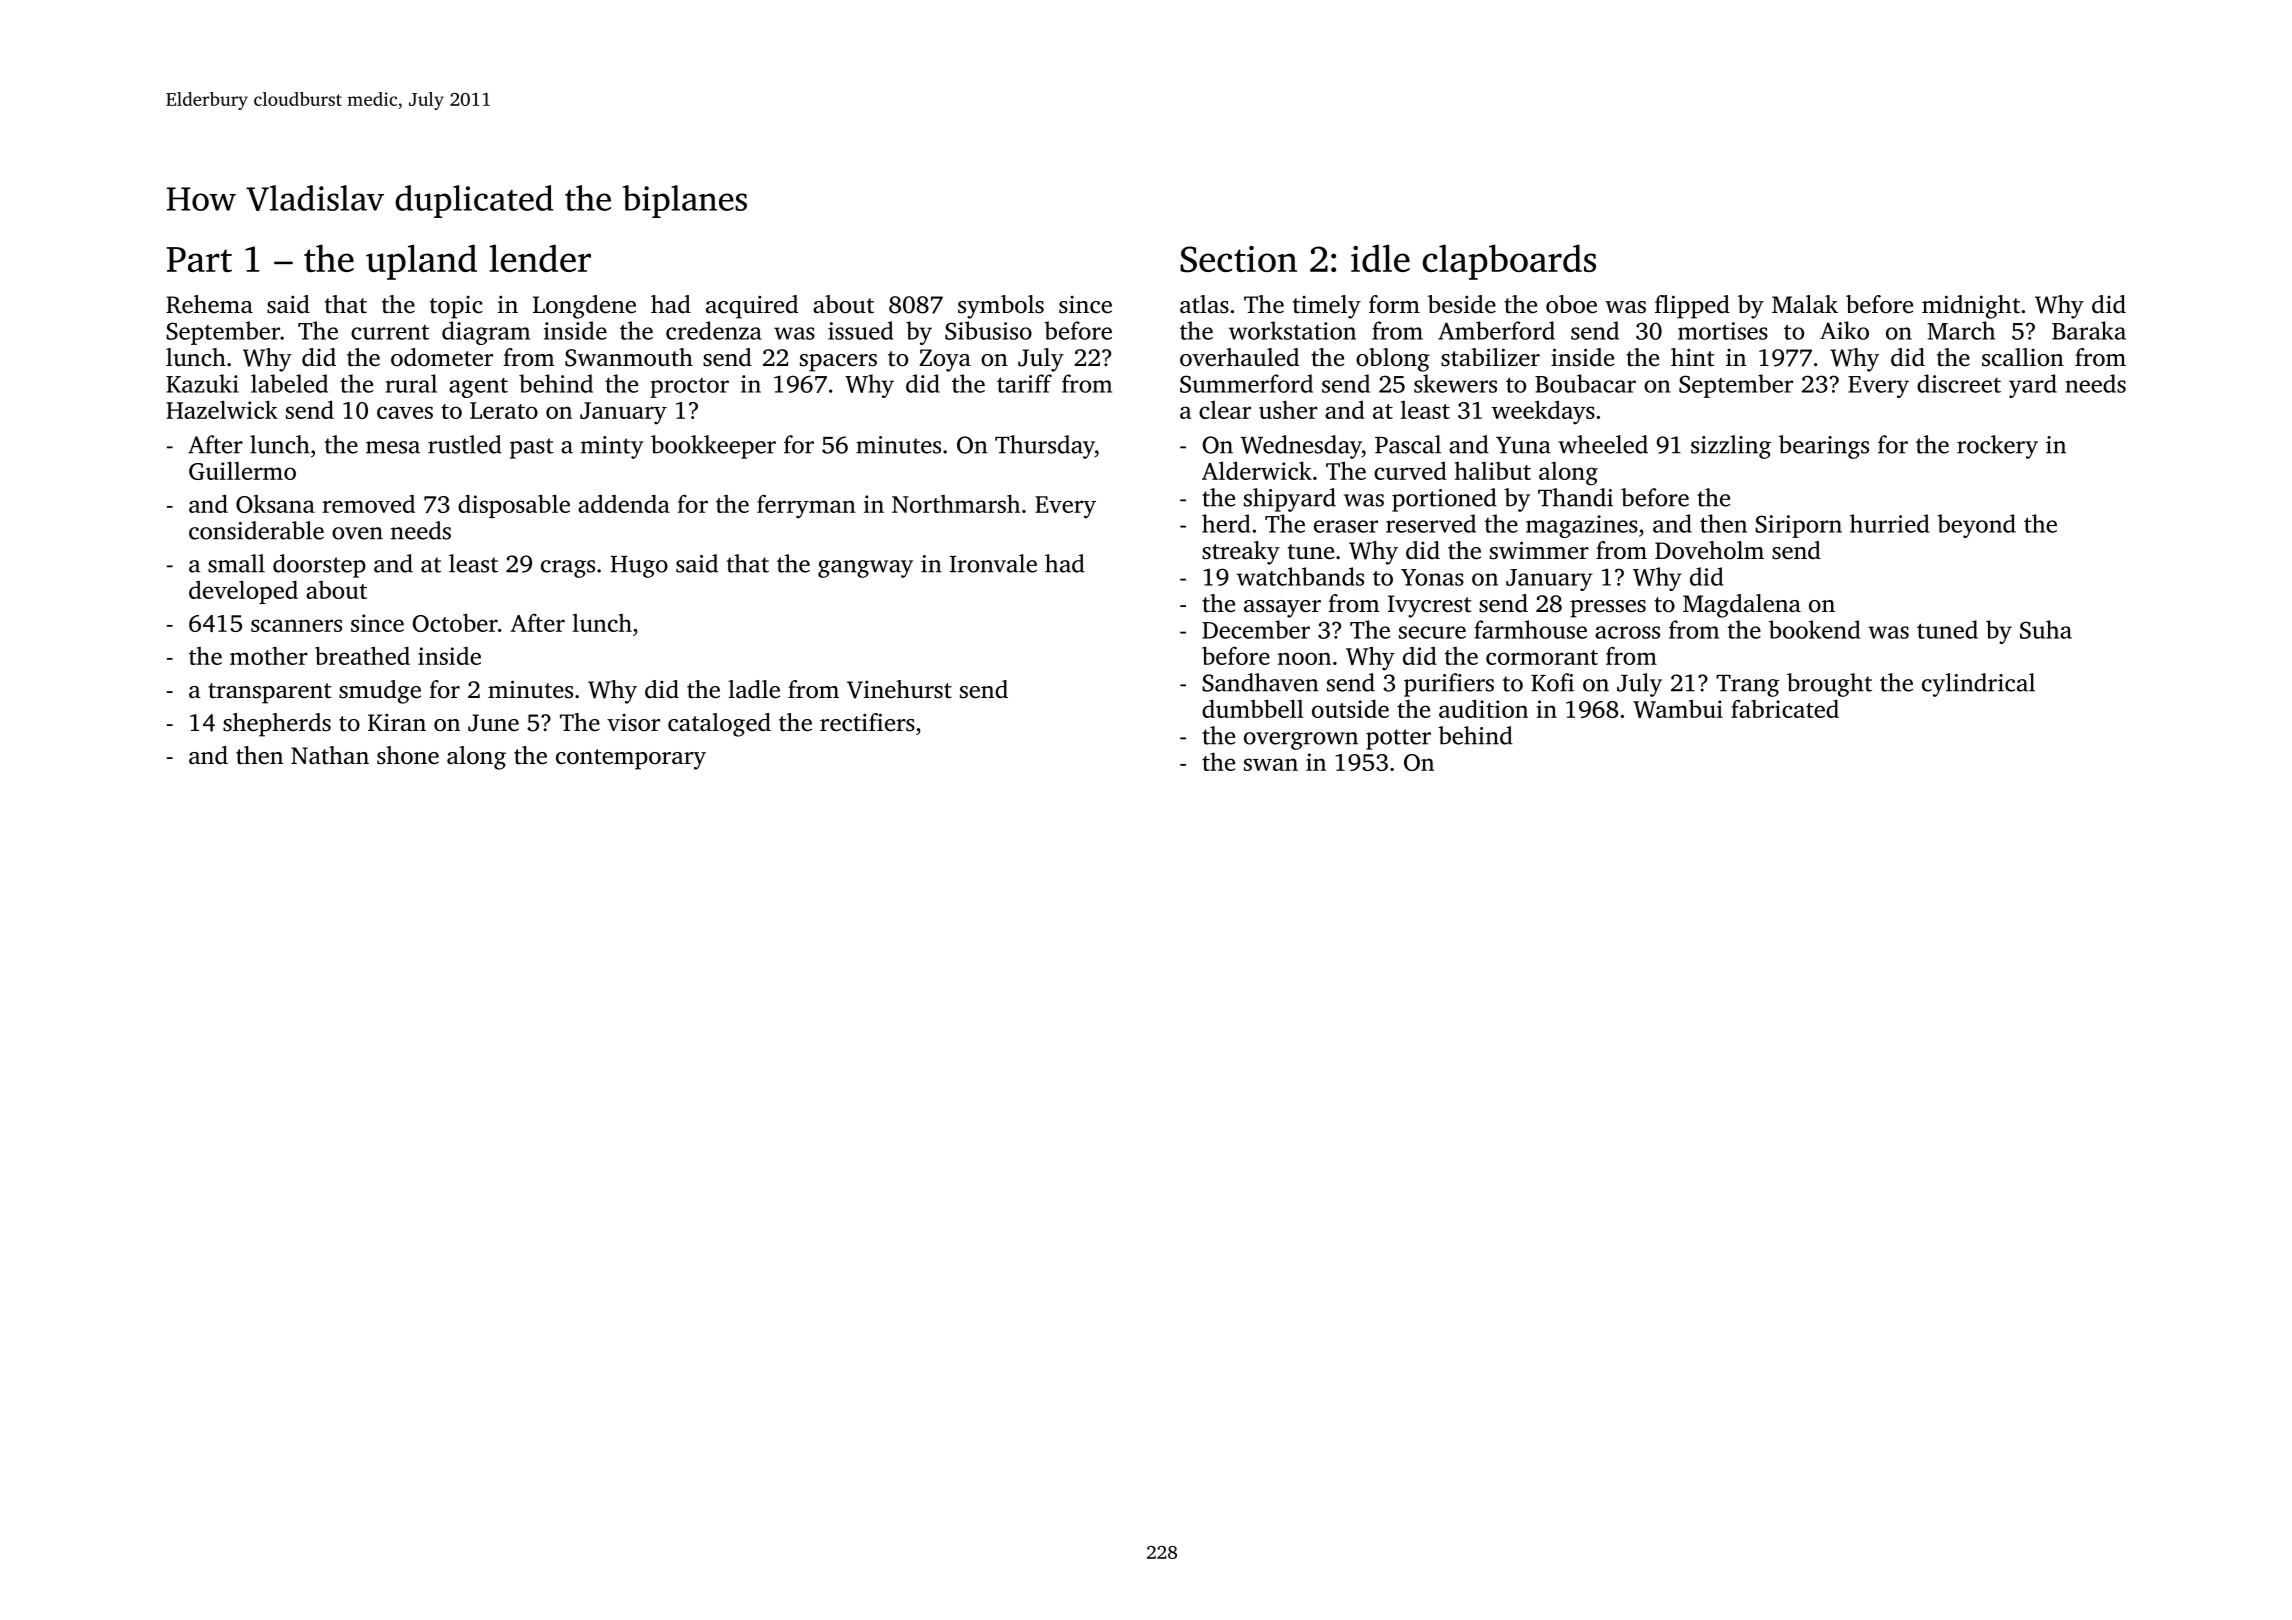  I want to click on sizzling, so click(1731, 447).
